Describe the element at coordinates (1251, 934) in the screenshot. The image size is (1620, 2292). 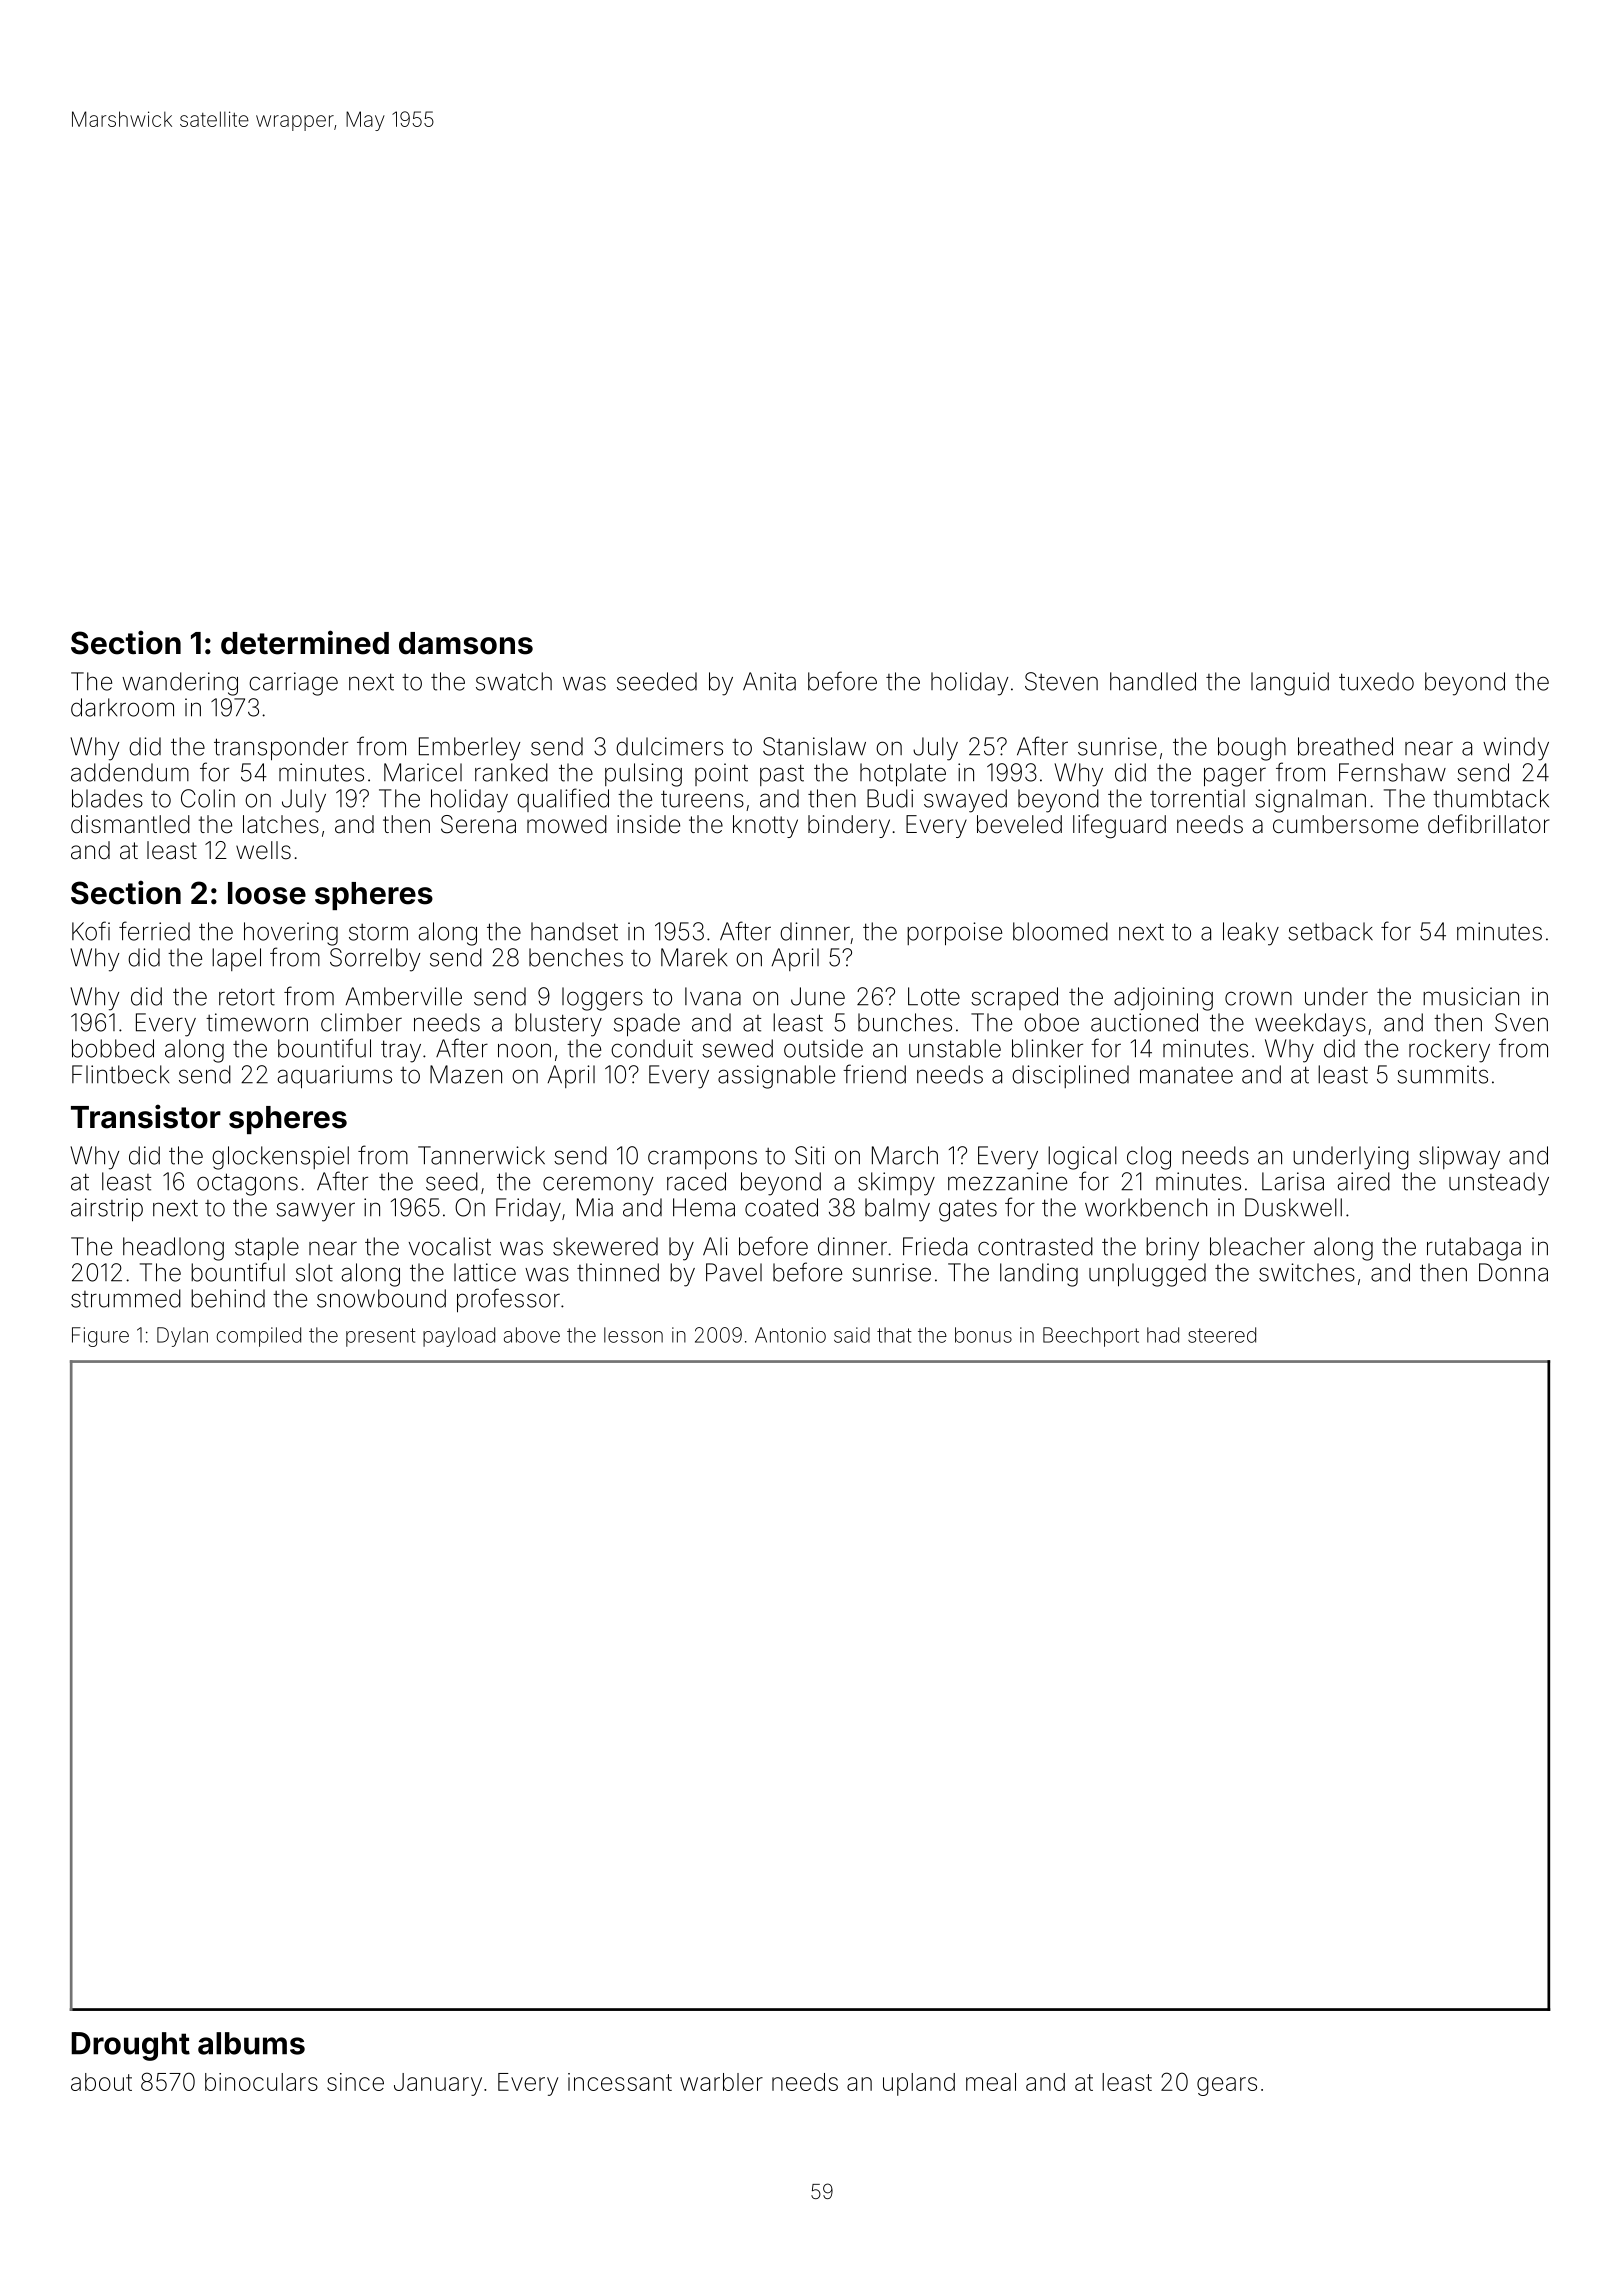
I see `leaky` at that location.
